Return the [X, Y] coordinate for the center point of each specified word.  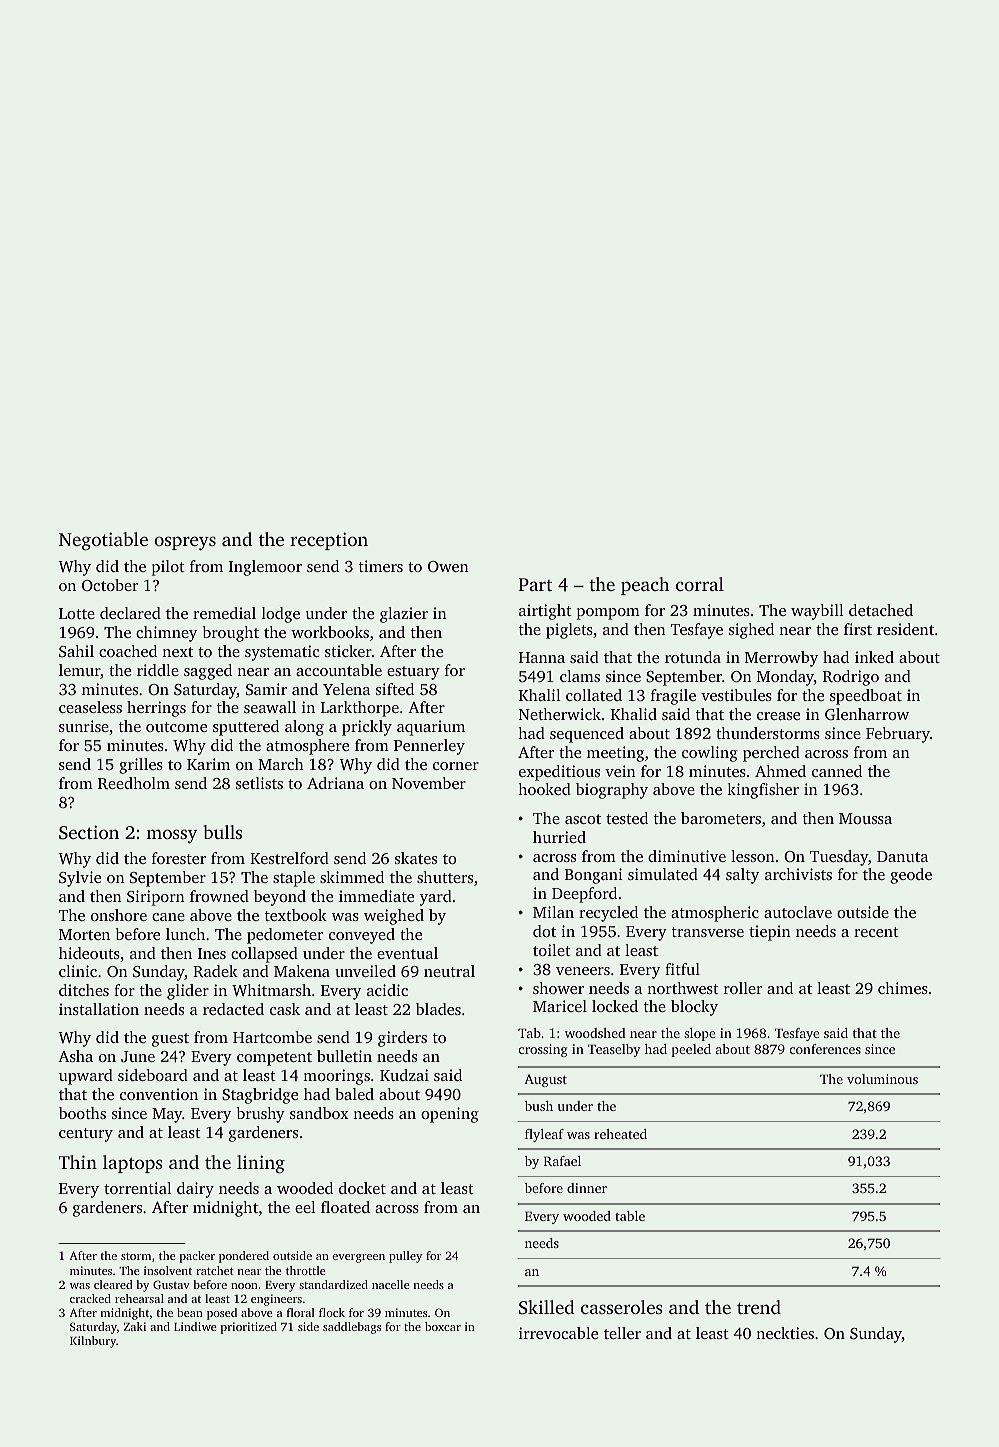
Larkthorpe [360, 709]
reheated [620, 1134]
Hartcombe [272, 1037]
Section [89, 832]
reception [329, 541]
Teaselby [614, 1050]
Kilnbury [93, 1342]
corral [700, 584]
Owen [448, 566]
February [898, 735]
